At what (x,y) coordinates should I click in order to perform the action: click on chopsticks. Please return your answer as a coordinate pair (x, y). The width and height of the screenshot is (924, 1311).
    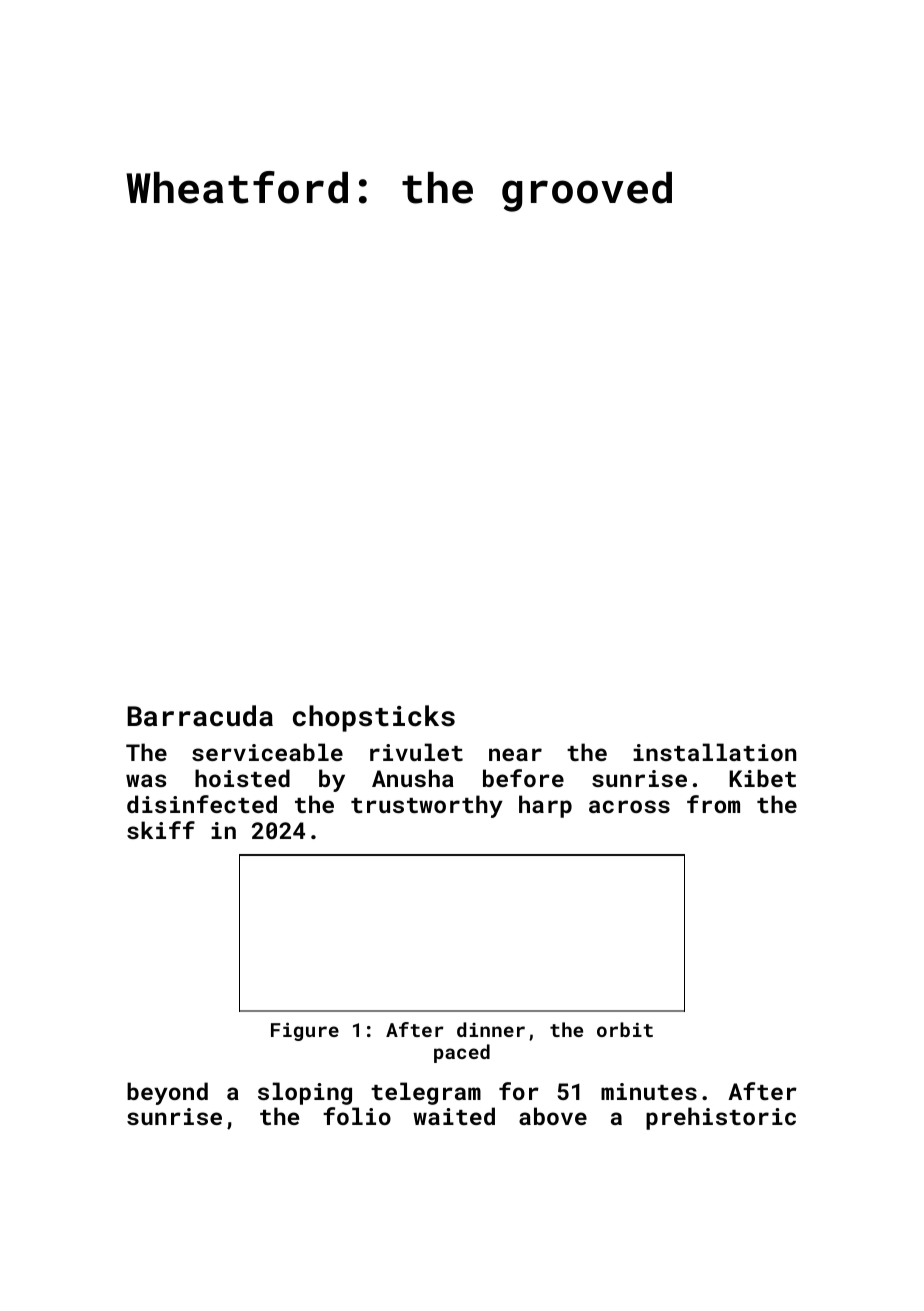
    Looking at the image, I should click on (374, 718).
